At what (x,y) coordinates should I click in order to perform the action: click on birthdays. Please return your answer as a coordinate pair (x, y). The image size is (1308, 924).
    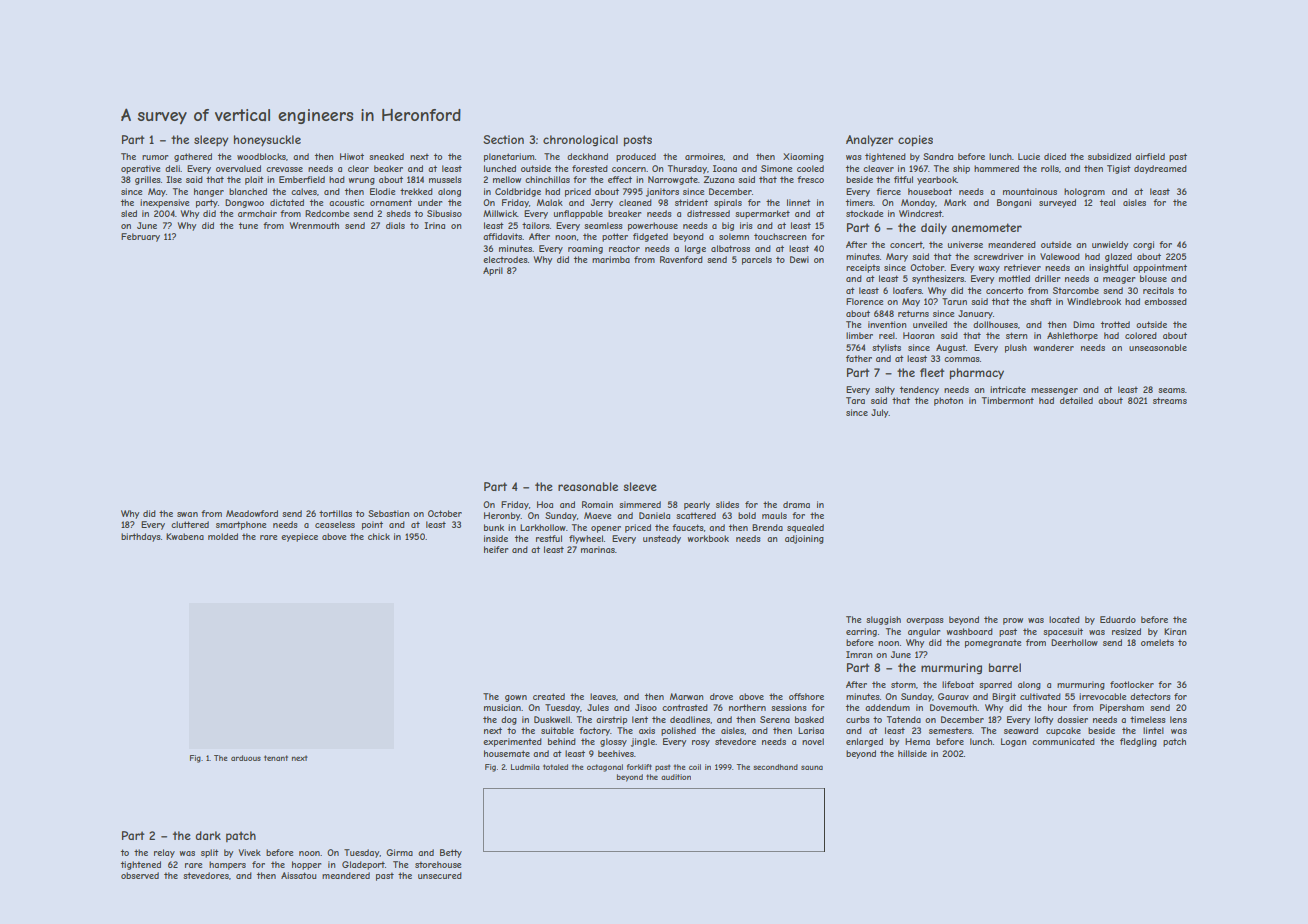
    Looking at the image, I should click on (141, 537).
